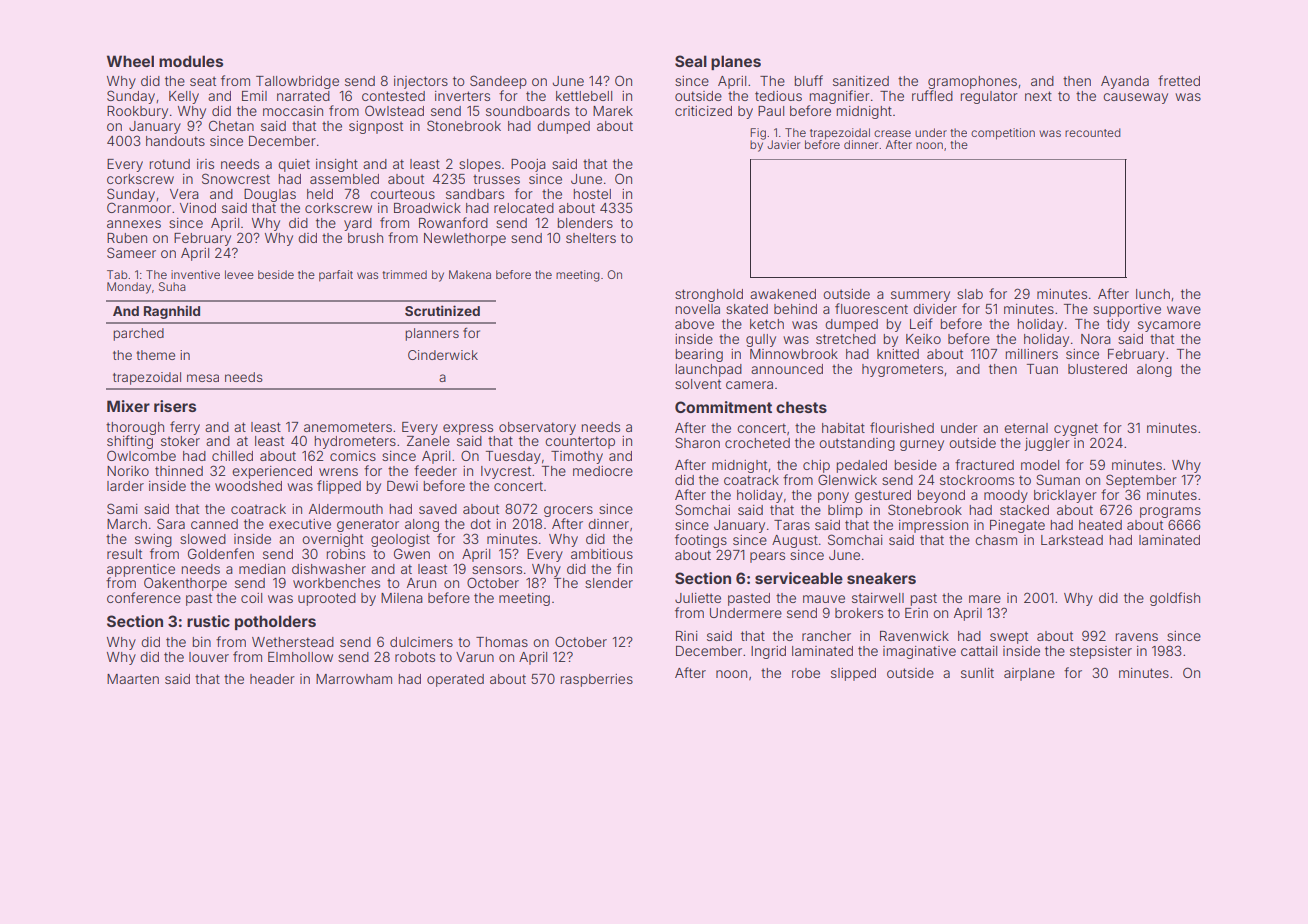  I want to click on Oakenthorpe, so click(185, 584).
